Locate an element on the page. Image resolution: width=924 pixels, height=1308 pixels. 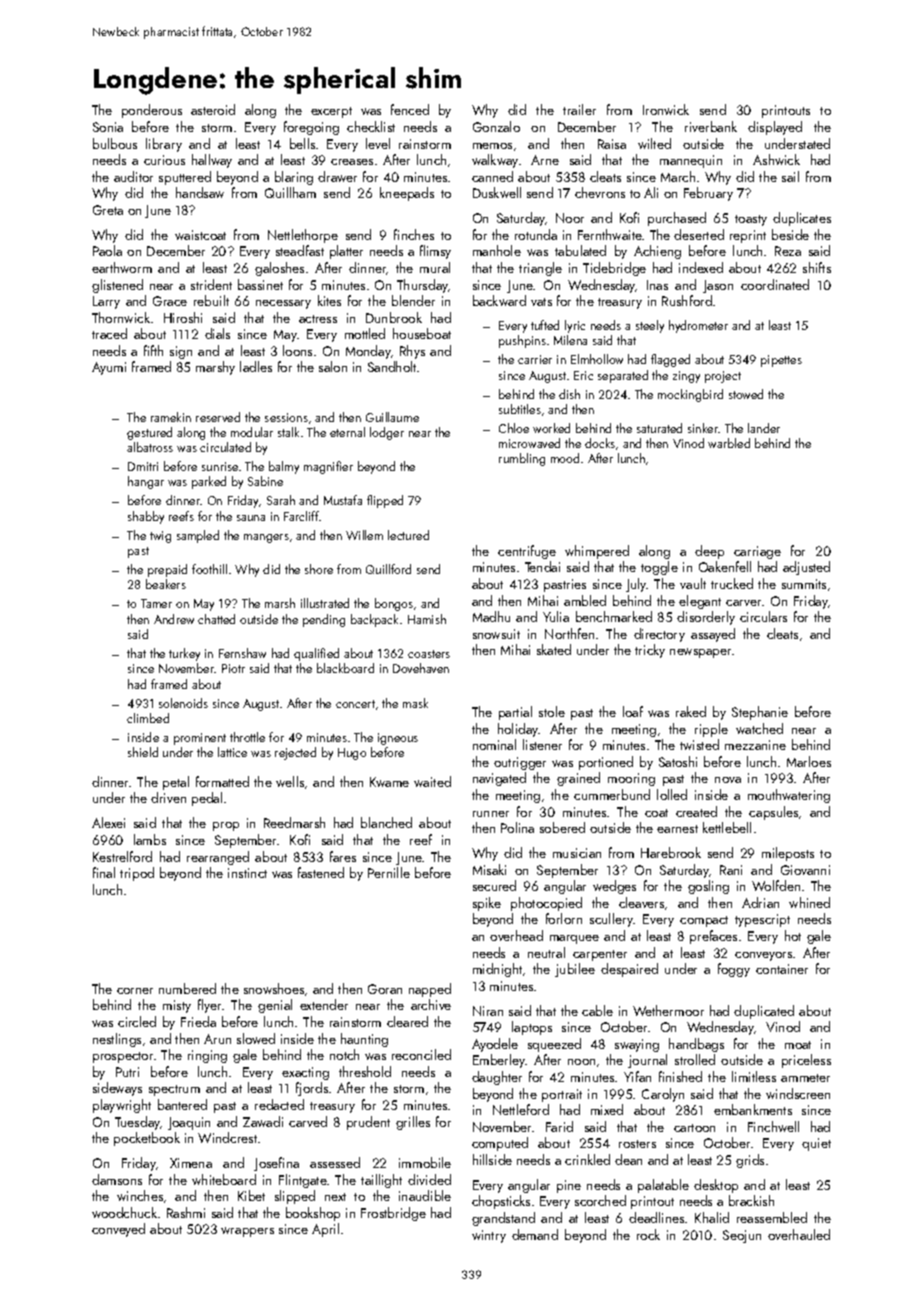
fastened is located at coordinates (321, 872).
